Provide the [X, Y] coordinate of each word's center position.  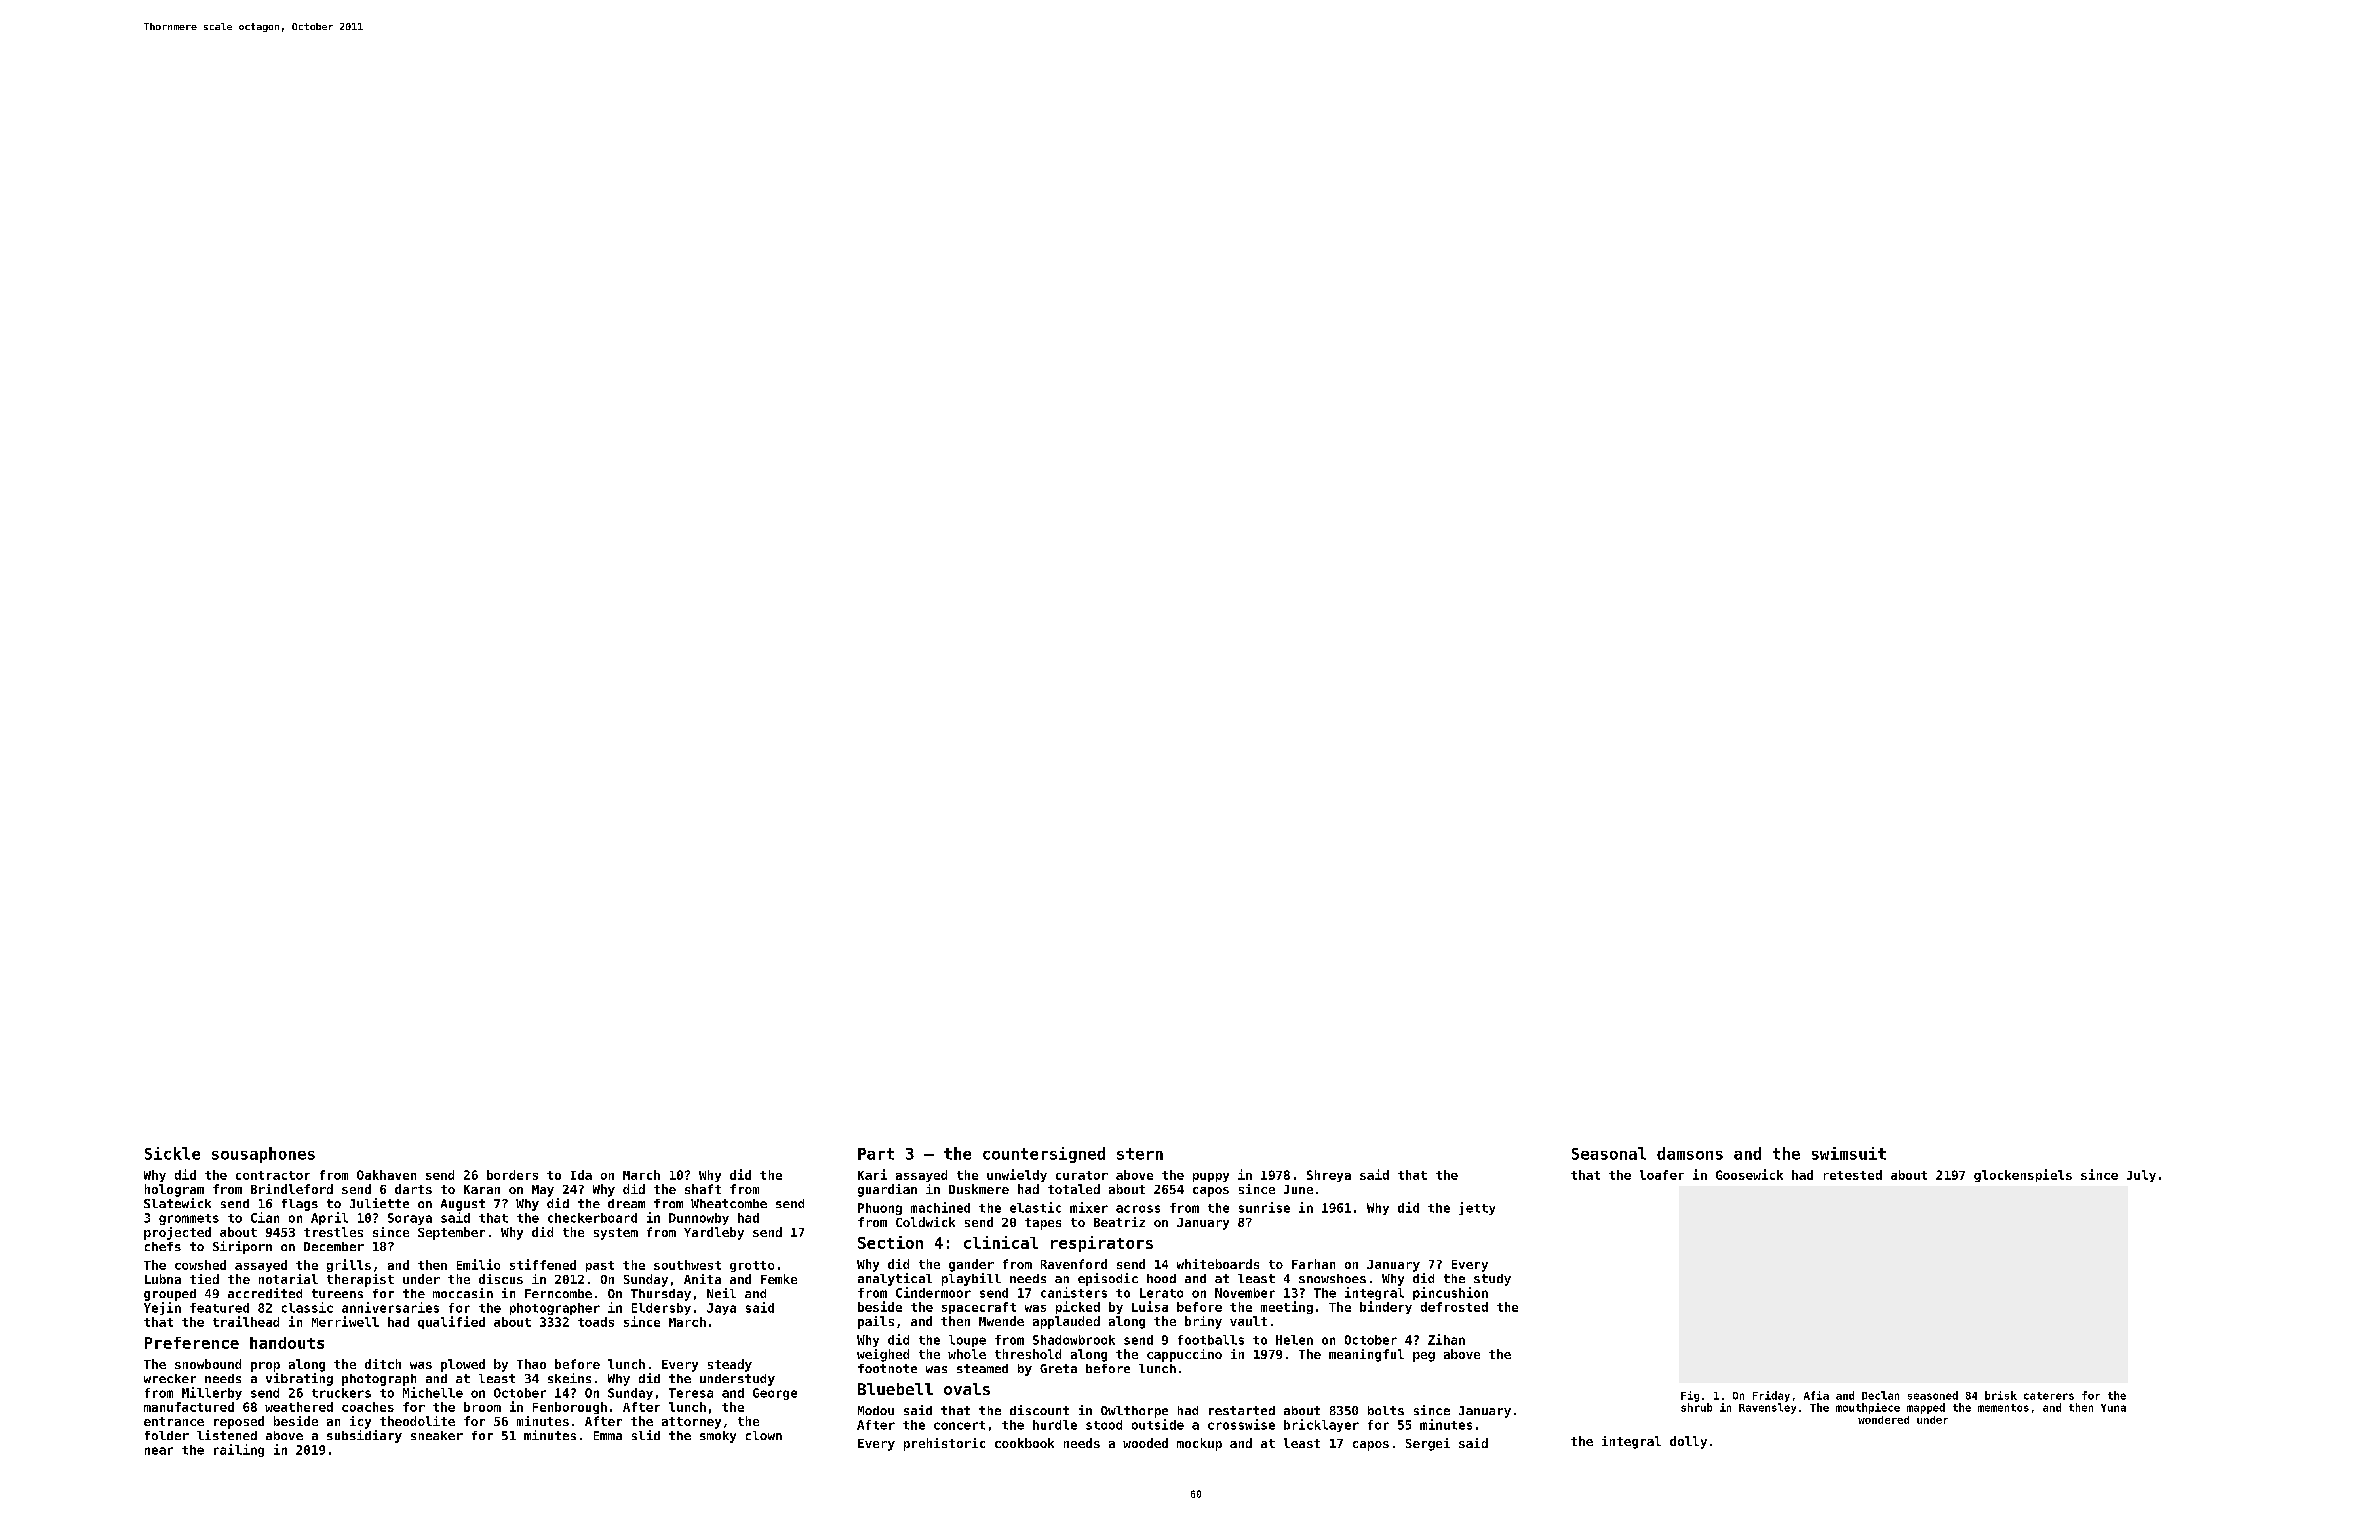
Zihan [1446, 1339]
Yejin [162, 1308]
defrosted [1454, 1307]
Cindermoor [933, 1292]
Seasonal [1609, 1153]
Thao [531, 1364]
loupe [967, 1341]
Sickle [172, 1153]
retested [1853, 1175]
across [1138, 1209]
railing [239, 1450]
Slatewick [177, 1203]
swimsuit [1849, 1153]
